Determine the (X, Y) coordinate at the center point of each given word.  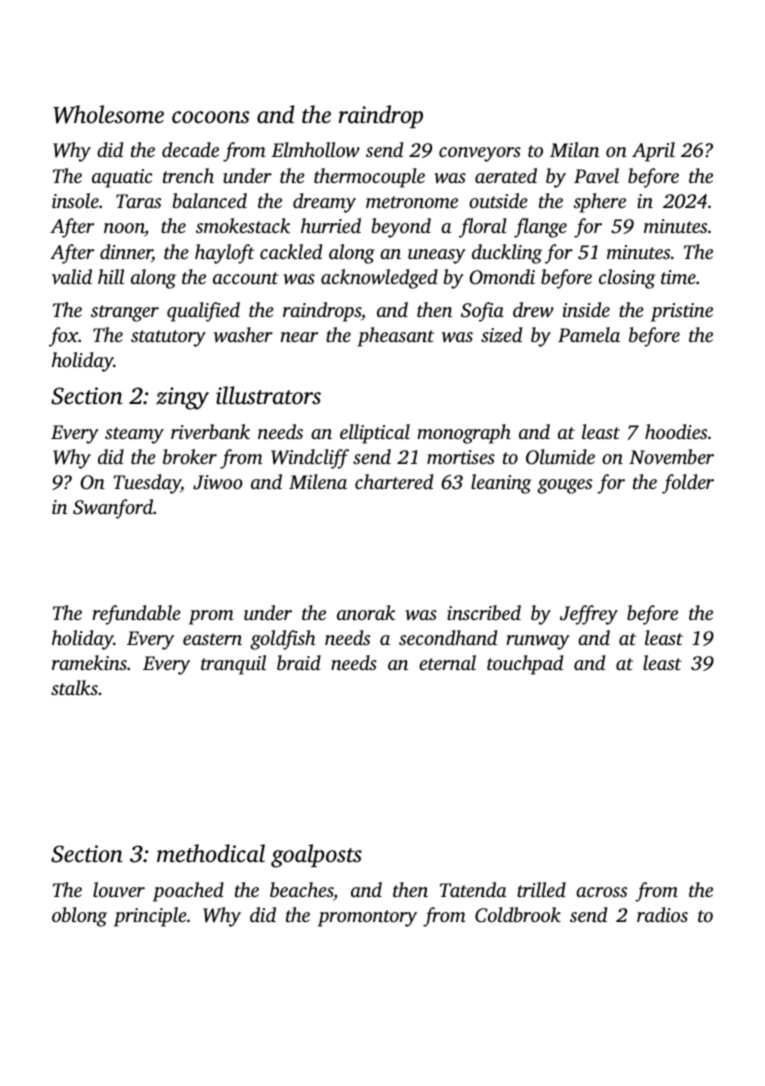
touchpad (525, 665)
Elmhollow (315, 150)
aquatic (122, 178)
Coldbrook (518, 915)
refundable (136, 615)
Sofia (482, 312)
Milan (574, 149)
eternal (447, 662)
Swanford (113, 509)
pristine (682, 312)
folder (688, 484)
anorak (366, 612)
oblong (79, 917)
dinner (126, 253)
